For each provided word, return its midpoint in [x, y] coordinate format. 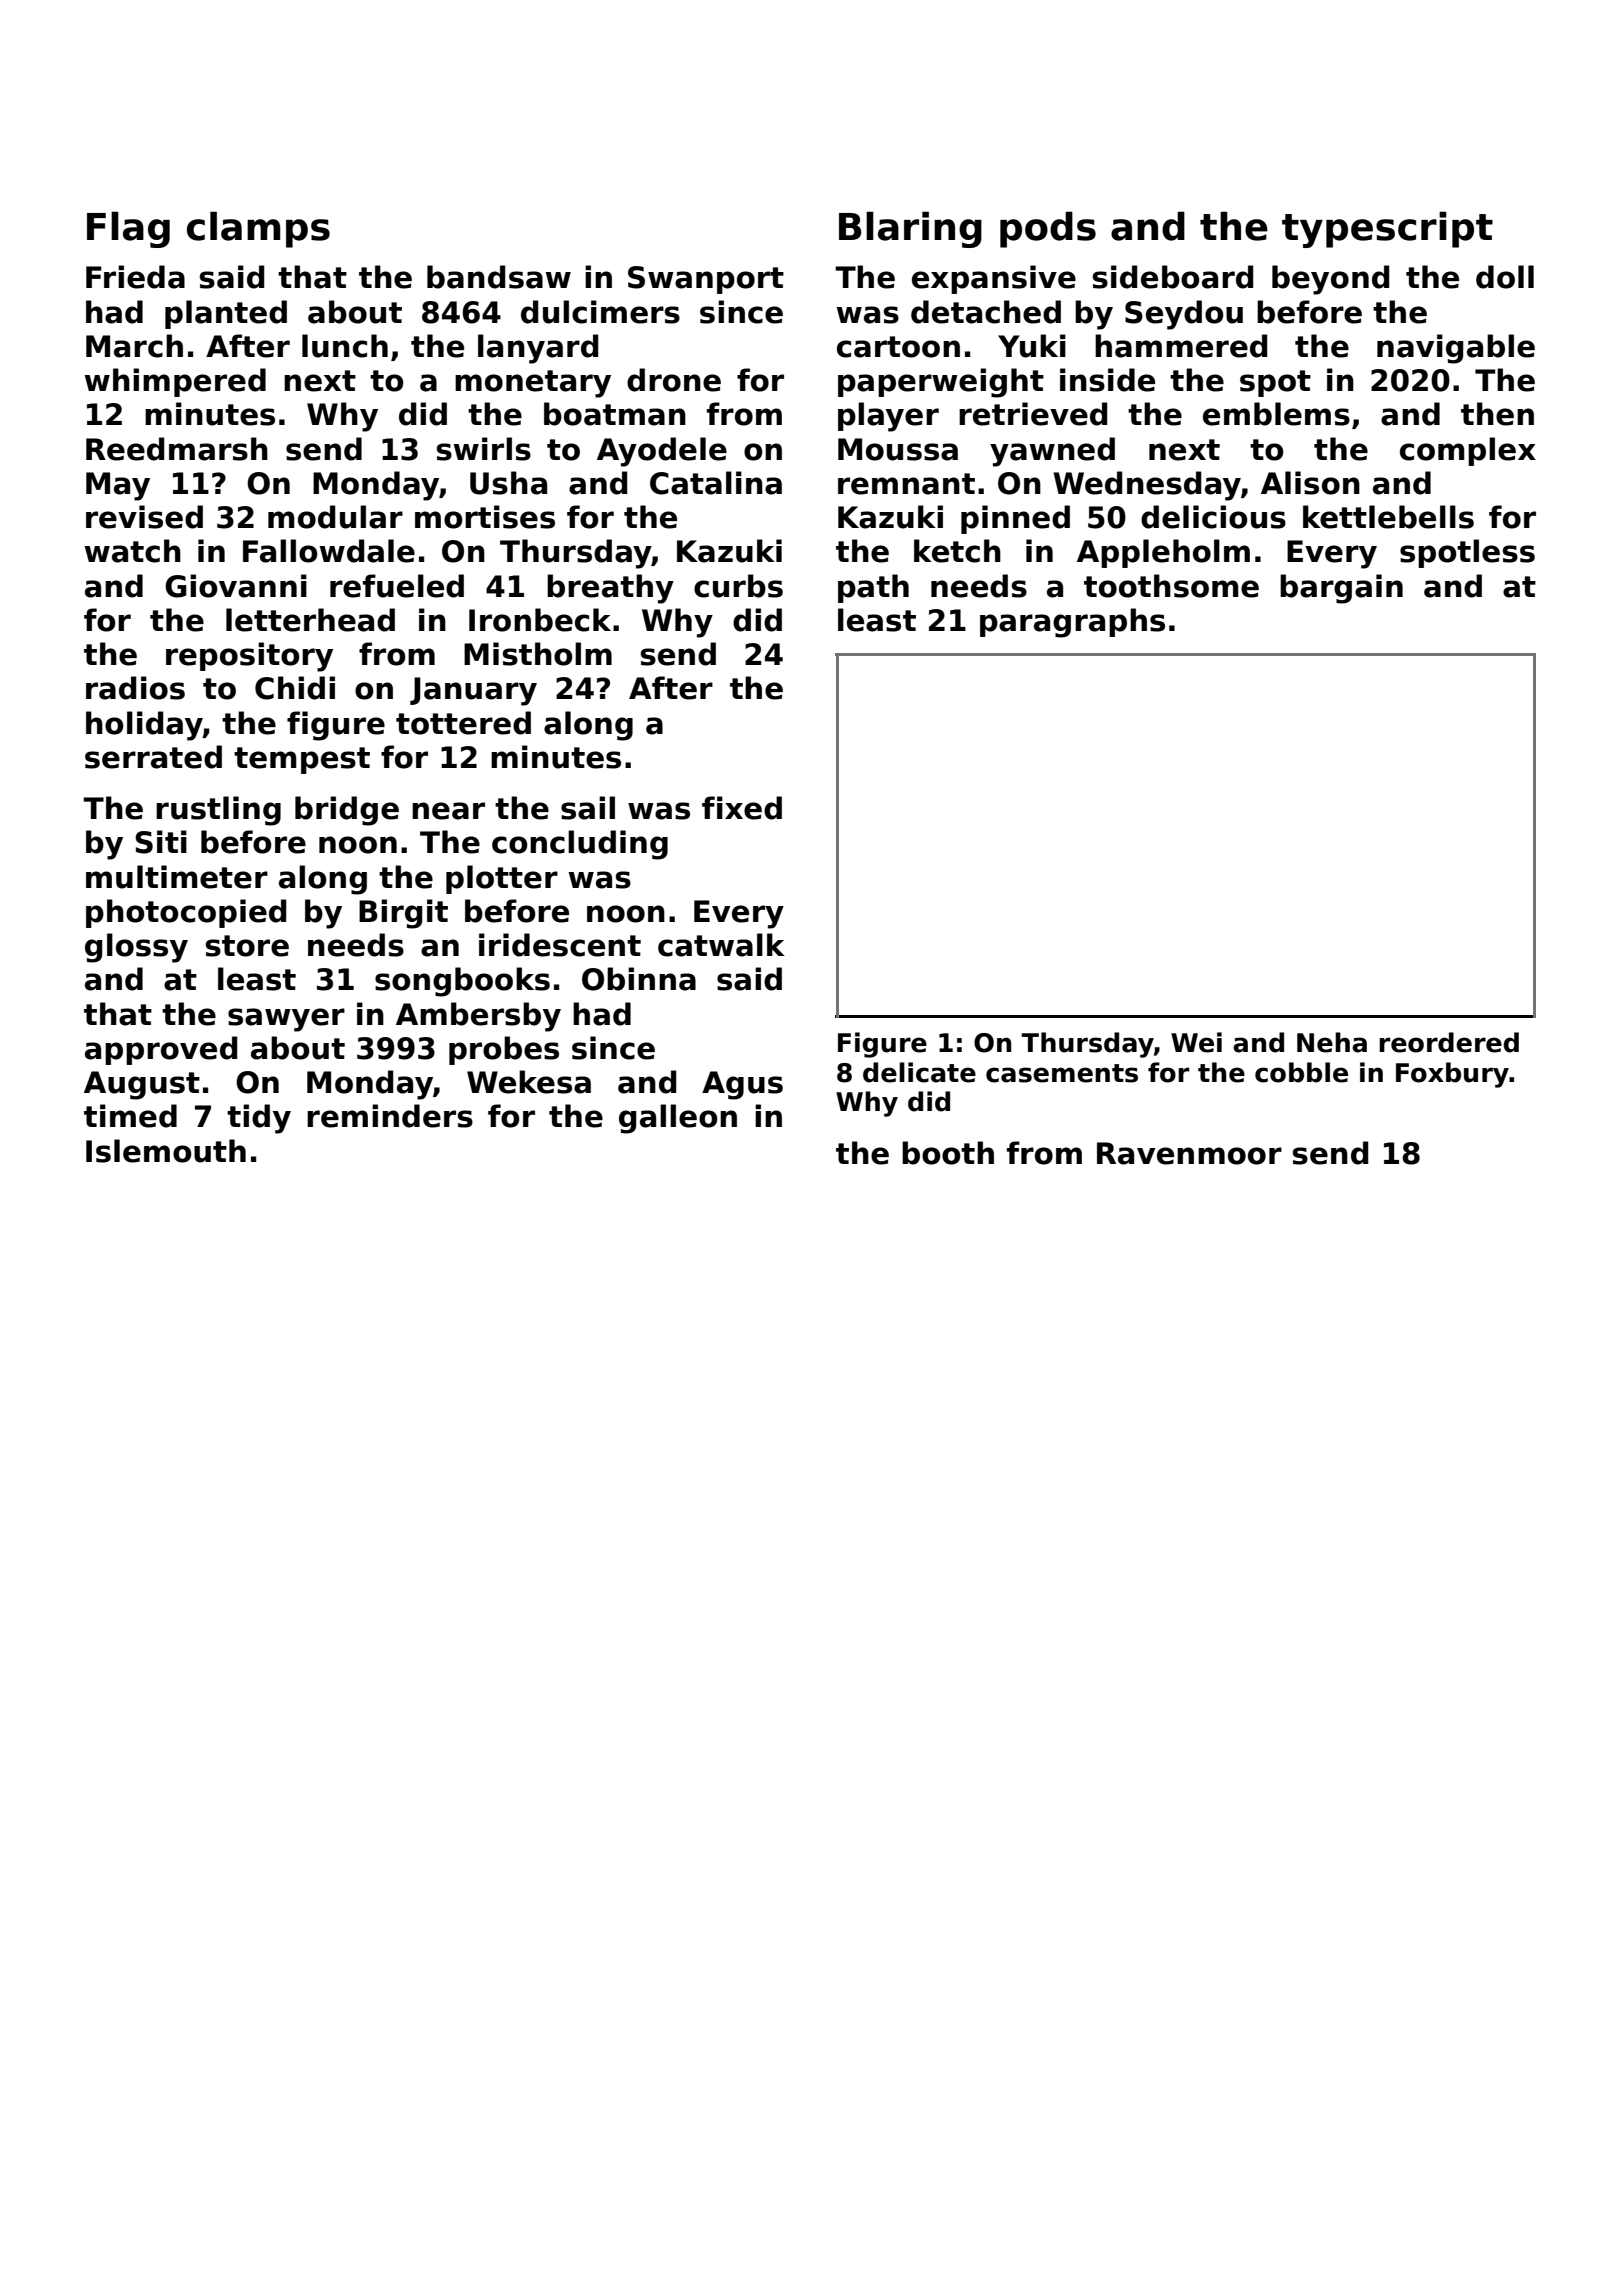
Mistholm [538, 654]
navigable [1456, 349]
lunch [345, 346]
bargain [1341, 589]
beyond [1331, 280]
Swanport [706, 280]
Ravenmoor [1189, 1153]
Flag [128, 229]
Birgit [403, 914]
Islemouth [166, 1151]
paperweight [941, 383]
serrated [153, 757]
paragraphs [1072, 623]
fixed [742, 808]
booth [948, 1153]
